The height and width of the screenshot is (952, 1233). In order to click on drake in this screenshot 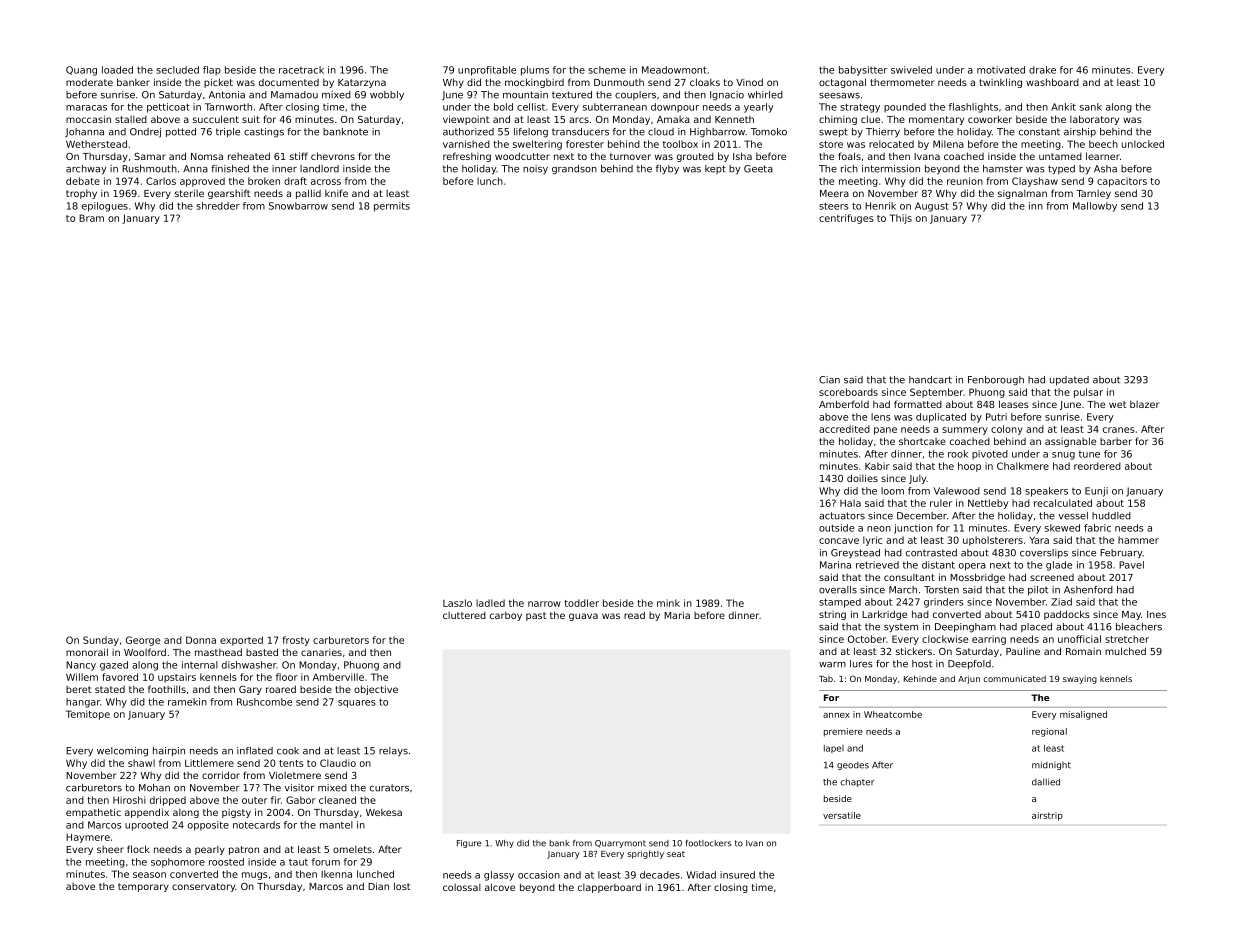, I will do `click(1042, 70)`.
